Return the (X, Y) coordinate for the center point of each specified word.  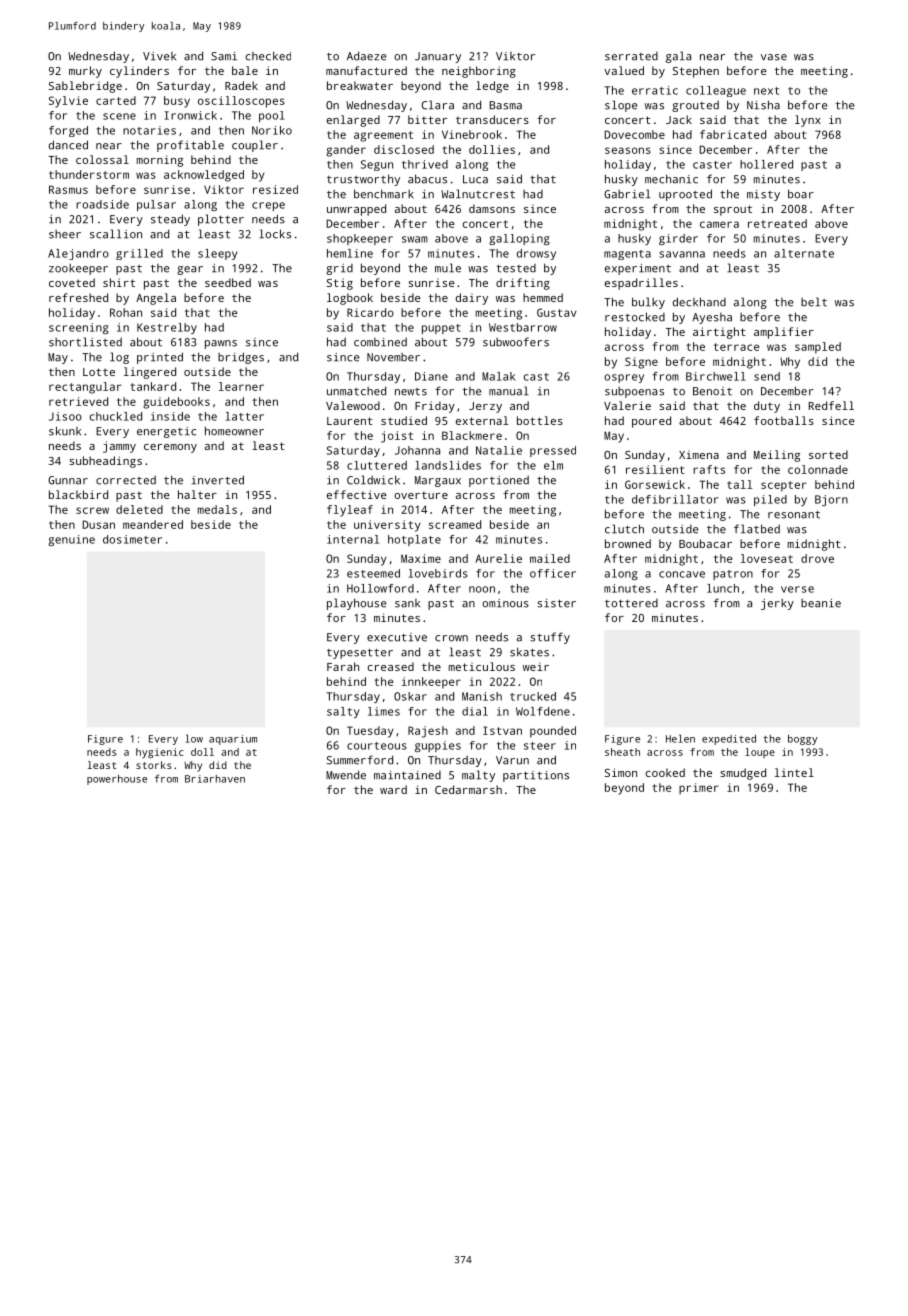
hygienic (160, 753)
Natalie (499, 450)
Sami (224, 56)
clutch (624, 529)
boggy (802, 740)
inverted (218, 480)
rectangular (85, 388)
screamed (455, 524)
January (438, 57)
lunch (723, 588)
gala (678, 57)
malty (478, 776)
